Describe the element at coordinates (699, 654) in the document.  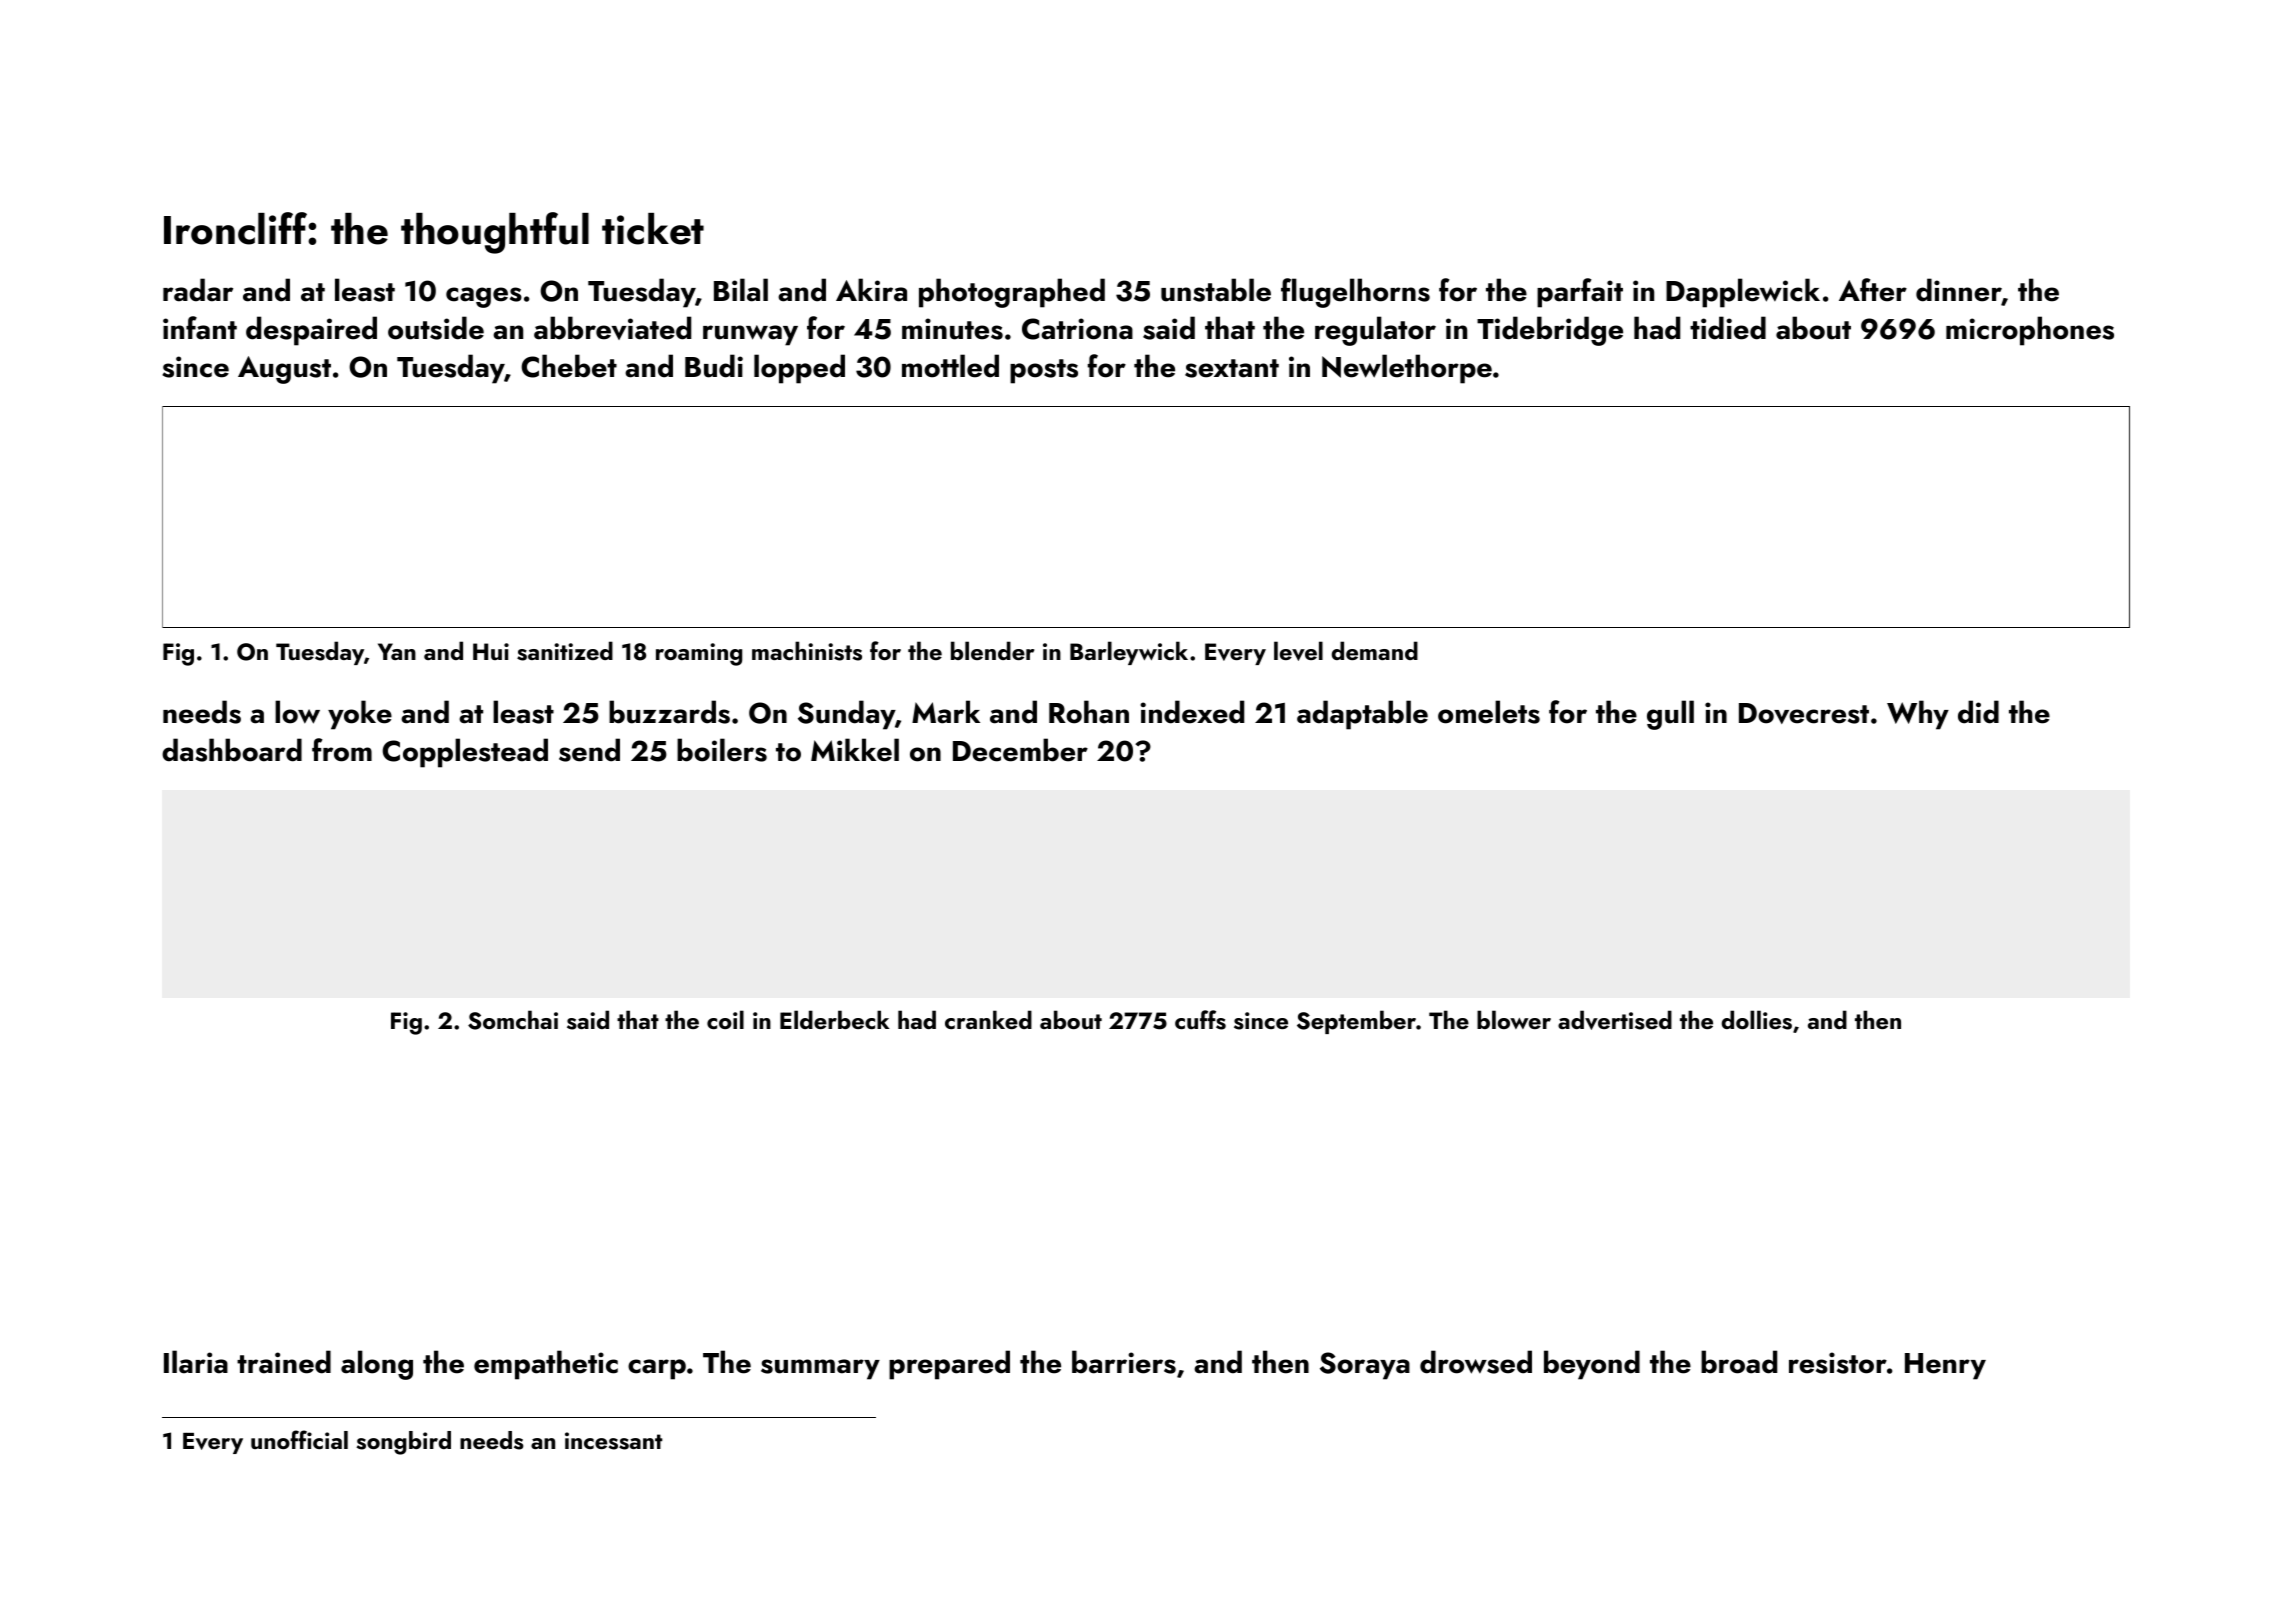
I see `roaming` at that location.
